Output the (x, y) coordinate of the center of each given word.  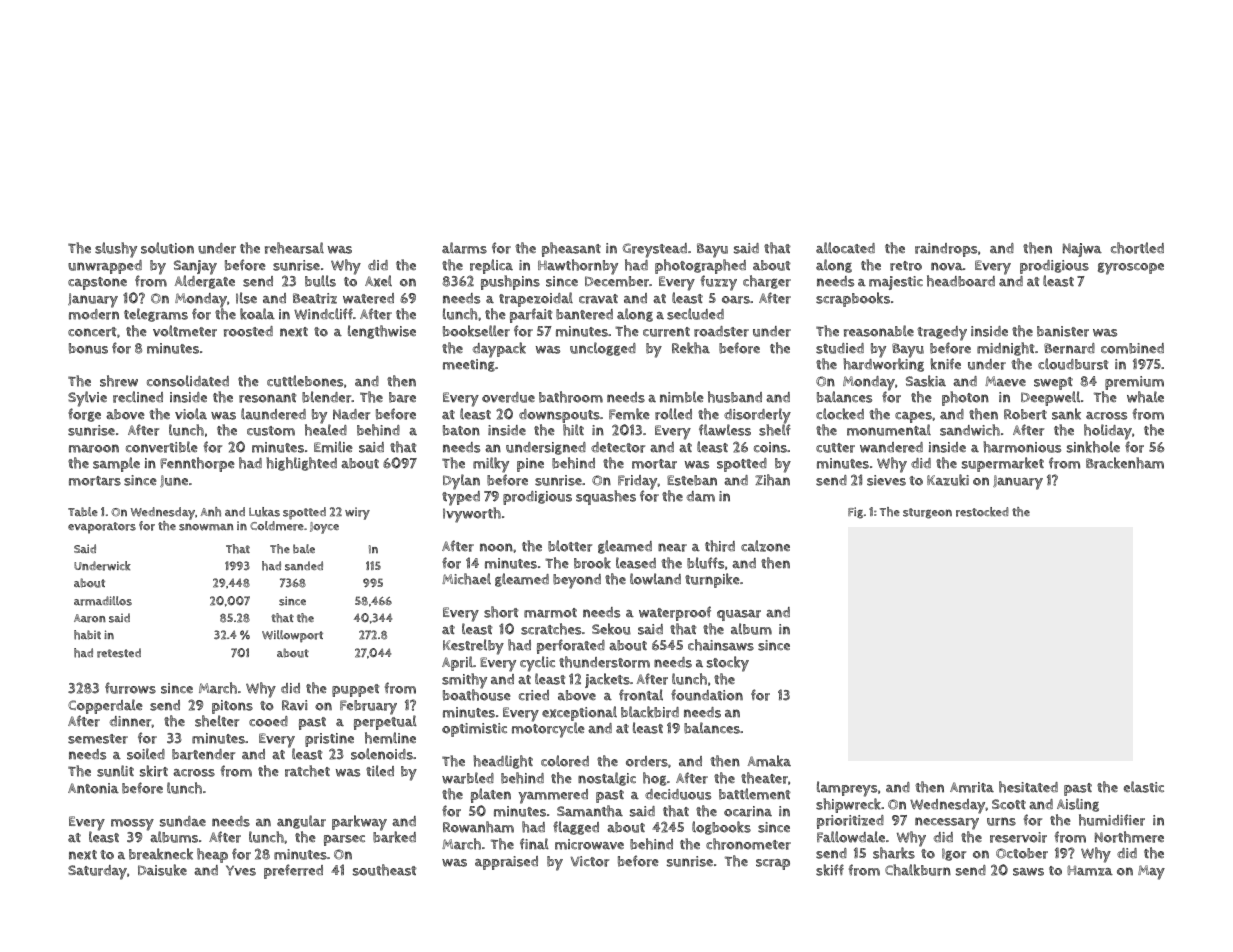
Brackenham (1125, 463)
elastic (1144, 787)
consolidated (188, 381)
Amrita (972, 787)
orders (647, 761)
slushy (116, 250)
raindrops (946, 250)
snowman (206, 527)
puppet (356, 690)
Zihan (772, 480)
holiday (1108, 432)
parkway (359, 823)
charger (767, 282)
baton (461, 430)
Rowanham (478, 827)
